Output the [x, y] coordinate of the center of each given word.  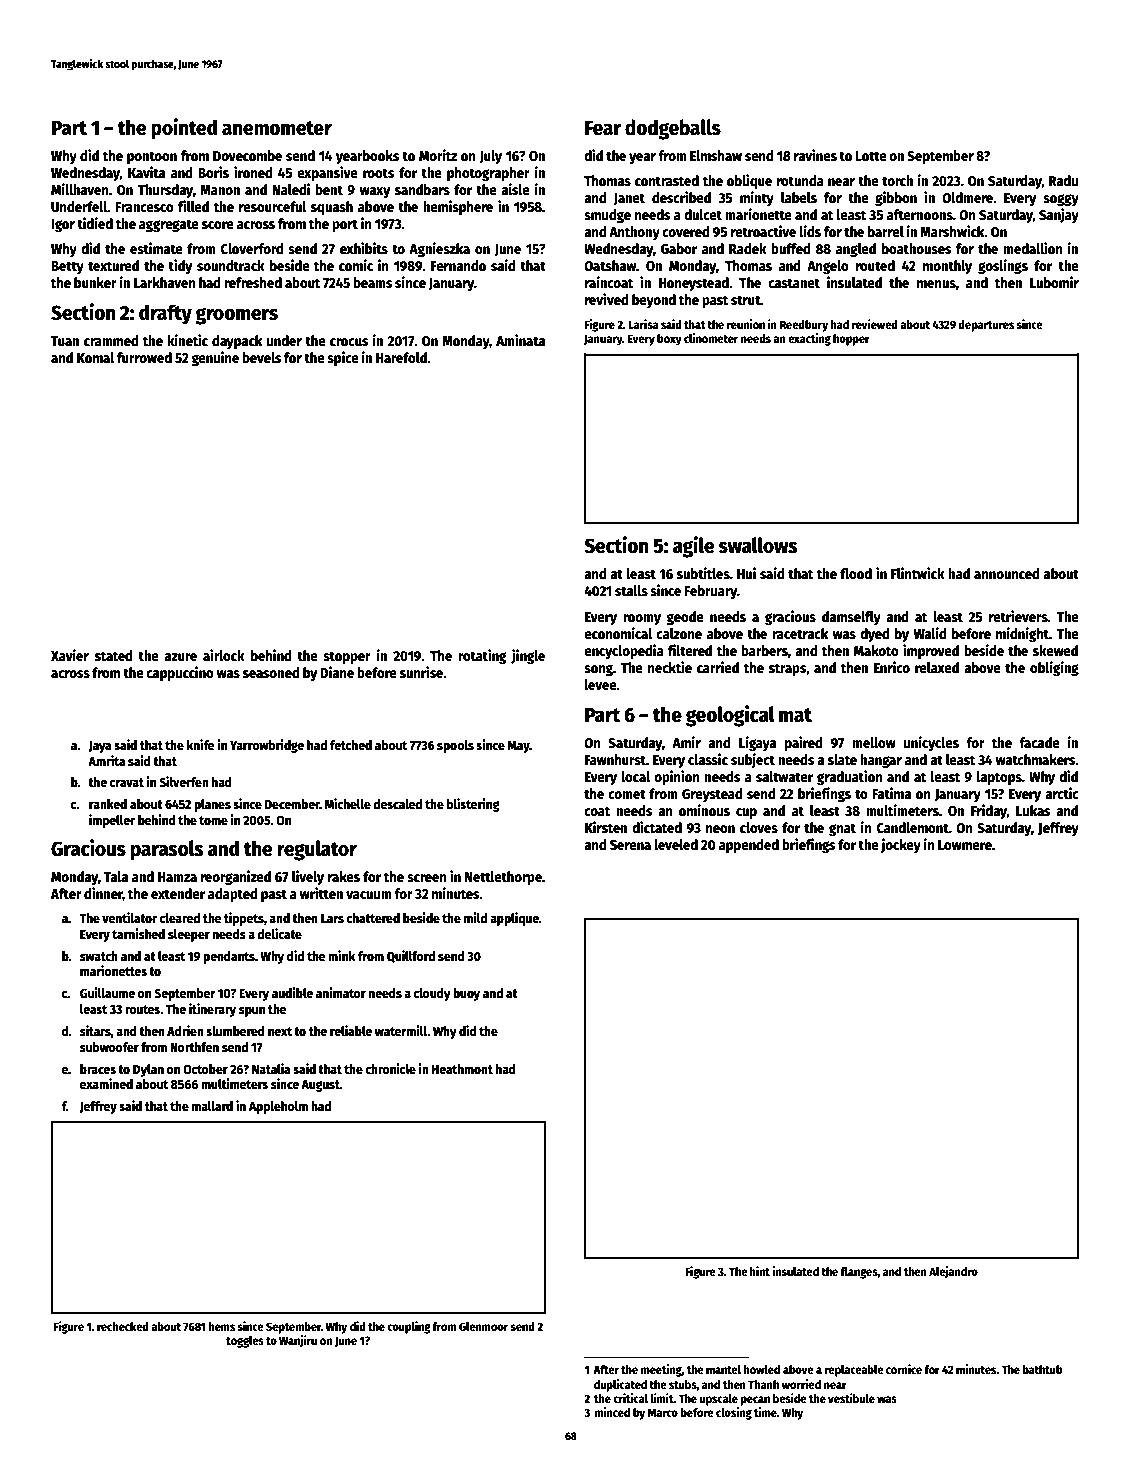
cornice [904, 1369]
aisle [515, 189]
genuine [215, 358]
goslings [1003, 266]
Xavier [70, 655]
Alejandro [953, 1272]
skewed [1055, 650]
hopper [851, 340]
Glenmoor [483, 1326]
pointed [184, 129]
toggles [245, 1342]
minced [612, 1412]
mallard [212, 1106]
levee [601, 684]
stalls [631, 590]
